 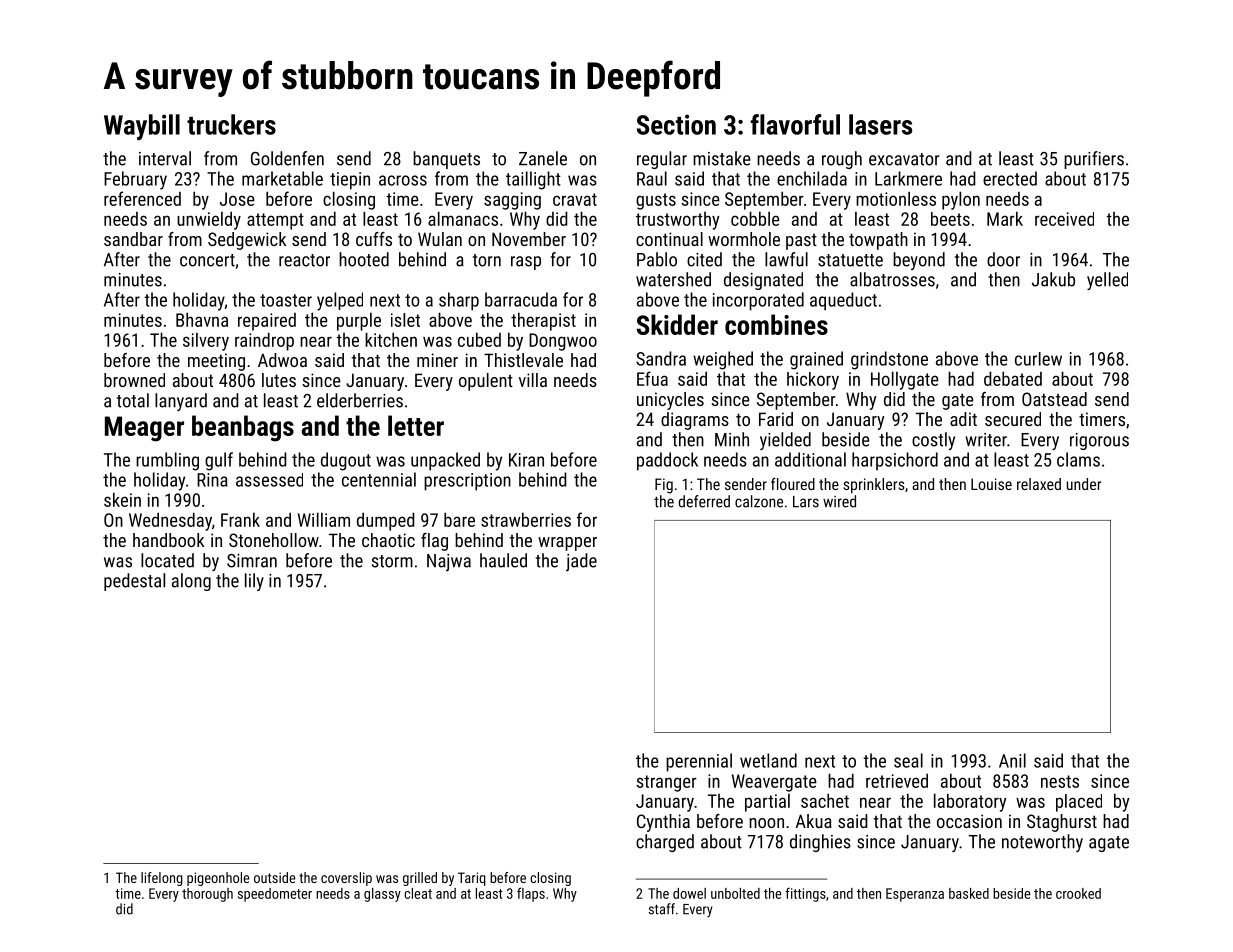 What do you see at coordinates (699, 762) in the screenshot?
I see `perennial` at bounding box center [699, 762].
